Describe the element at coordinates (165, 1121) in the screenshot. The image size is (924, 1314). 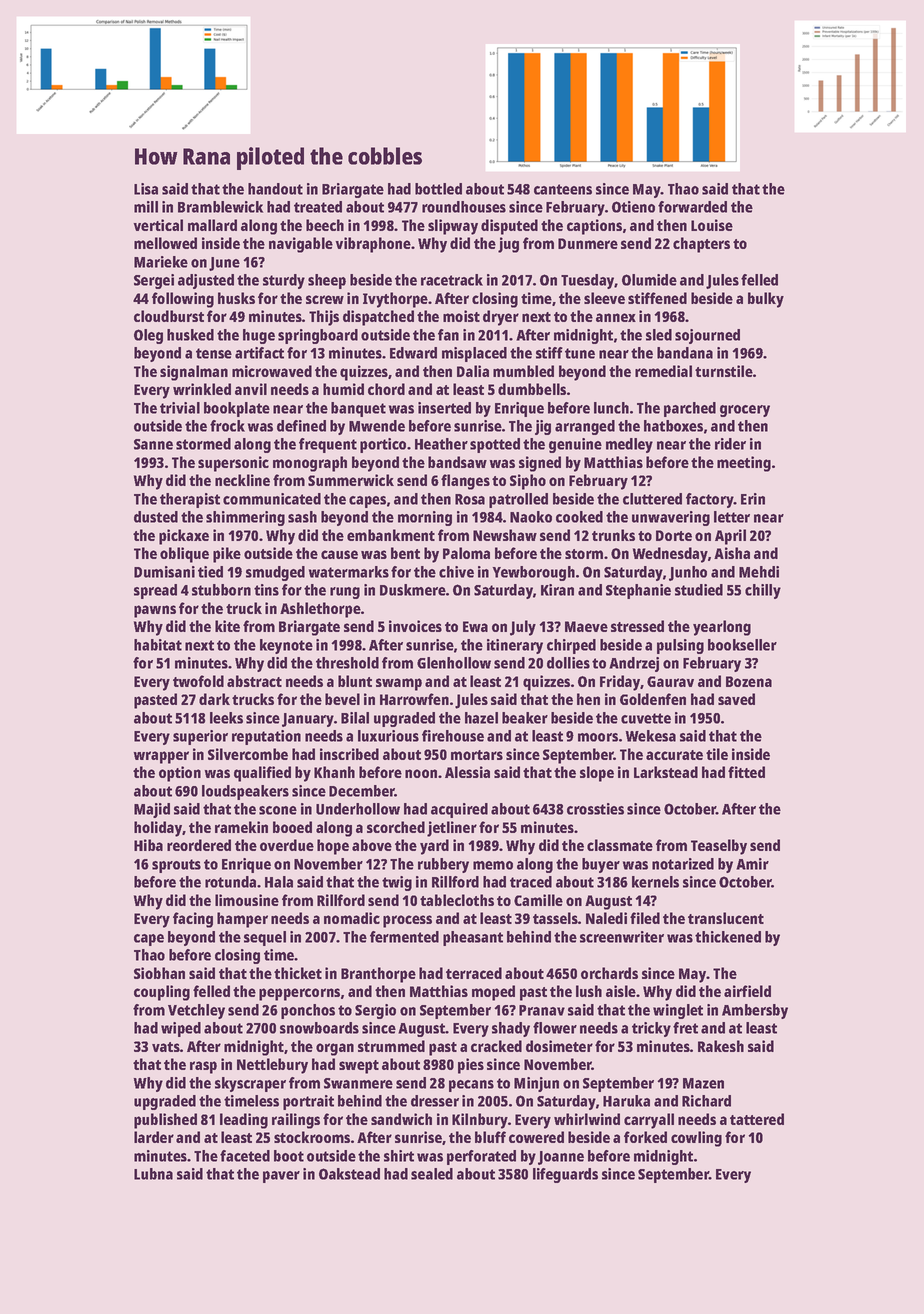
I see `published` at that location.
